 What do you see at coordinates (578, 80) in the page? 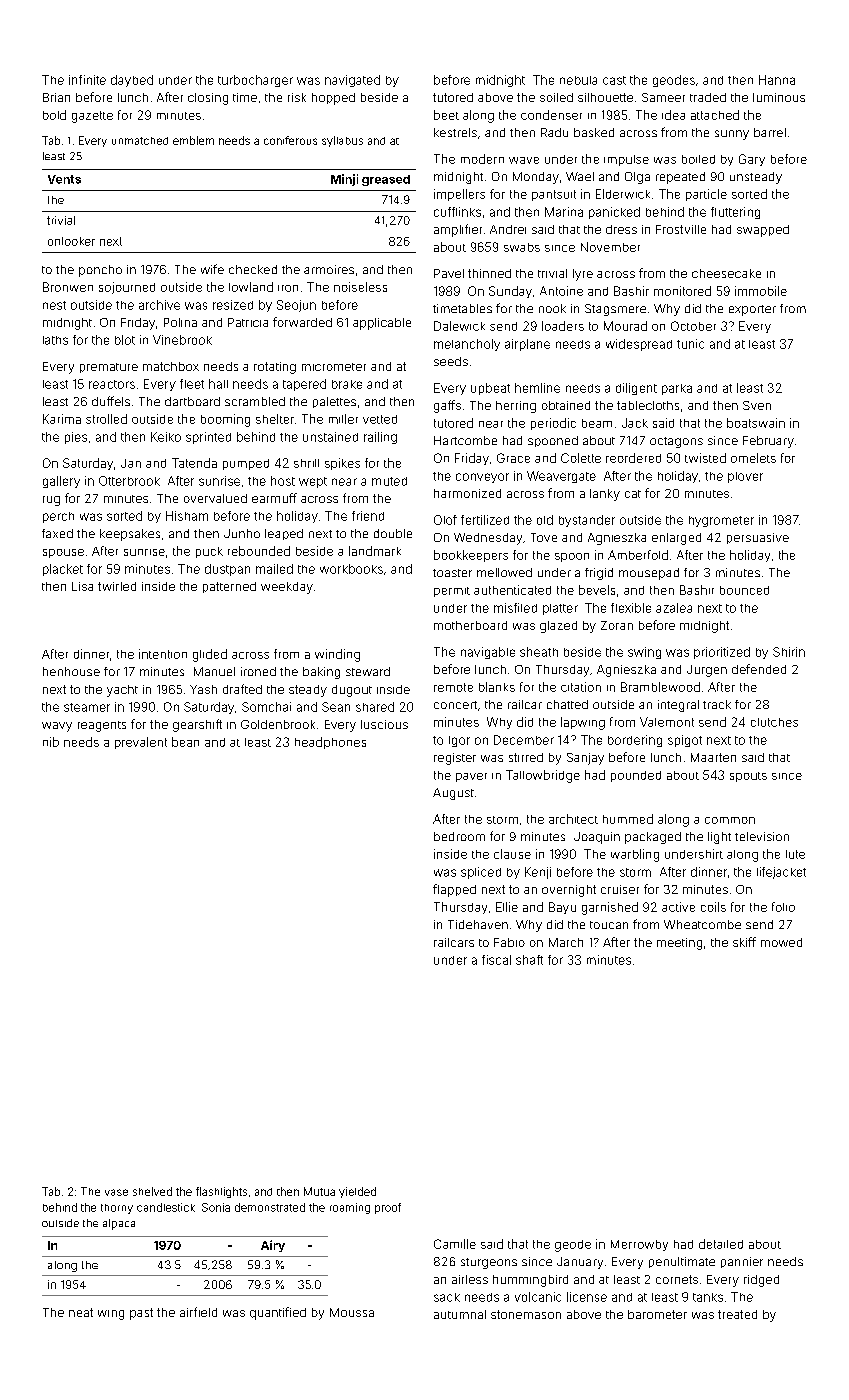
I see `nebula` at bounding box center [578, 80].
